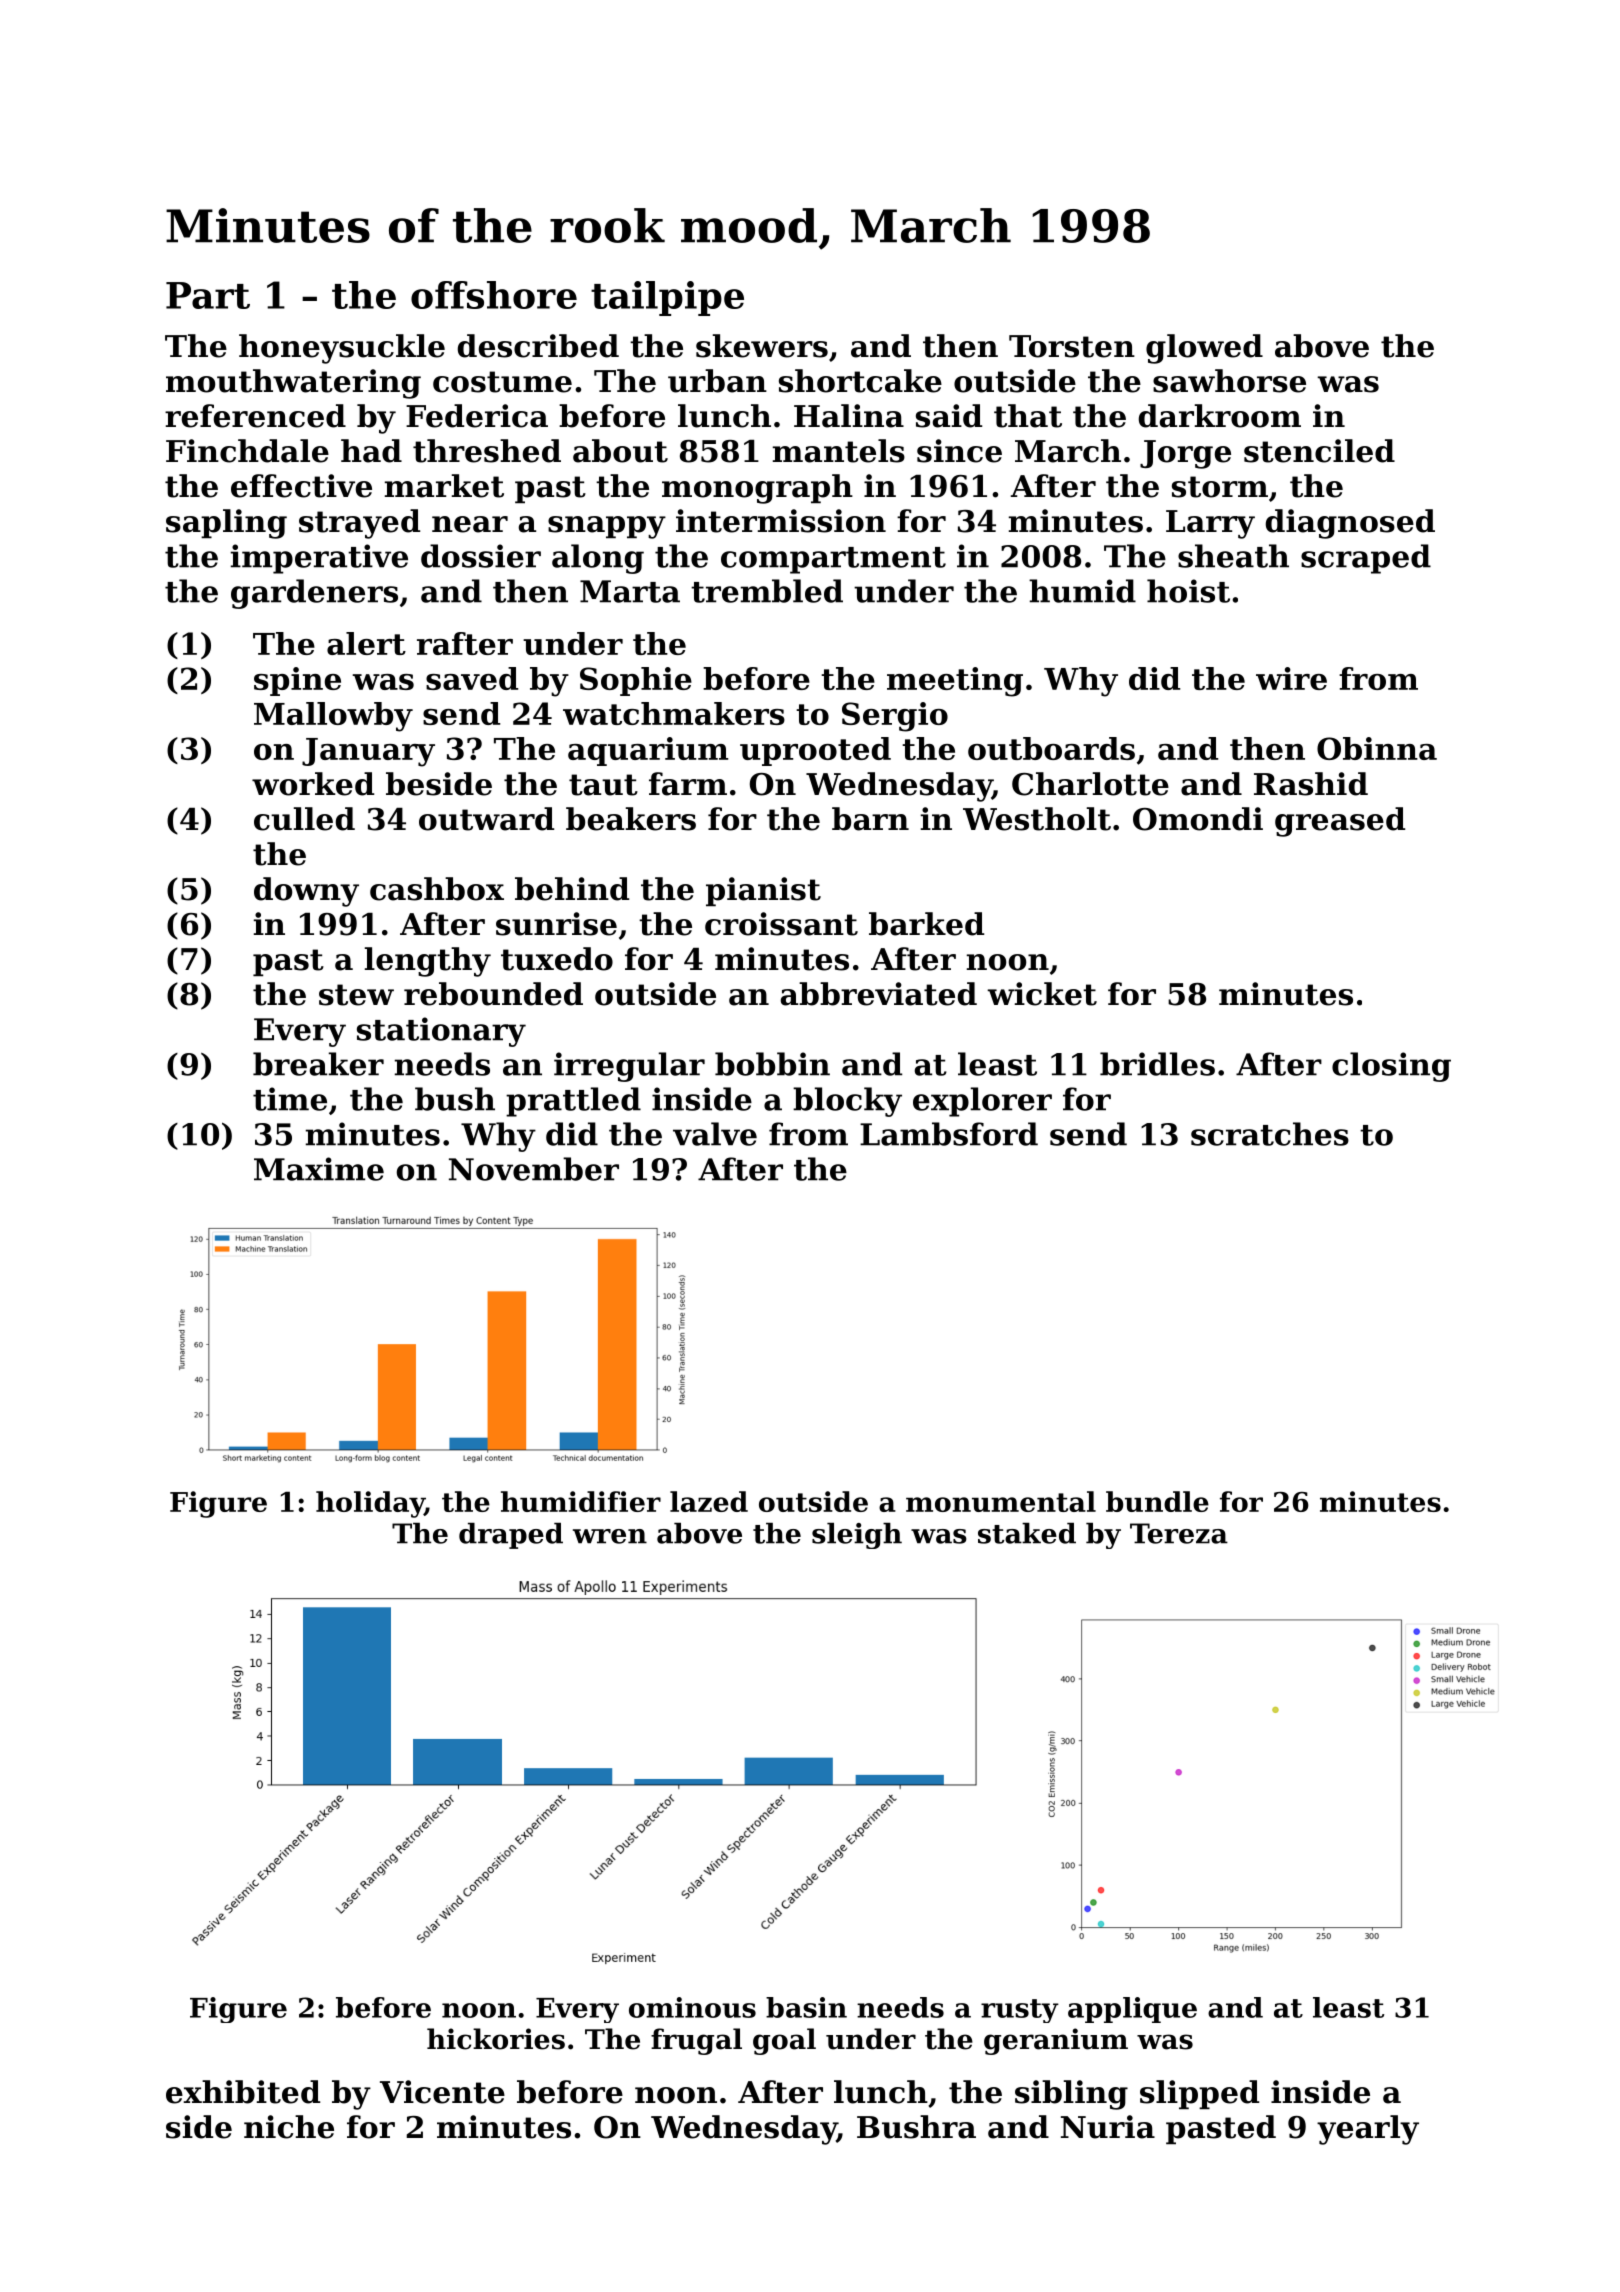 This page has width=1620, height=2292. I want to click on Maxime, so click(319, 1169).
